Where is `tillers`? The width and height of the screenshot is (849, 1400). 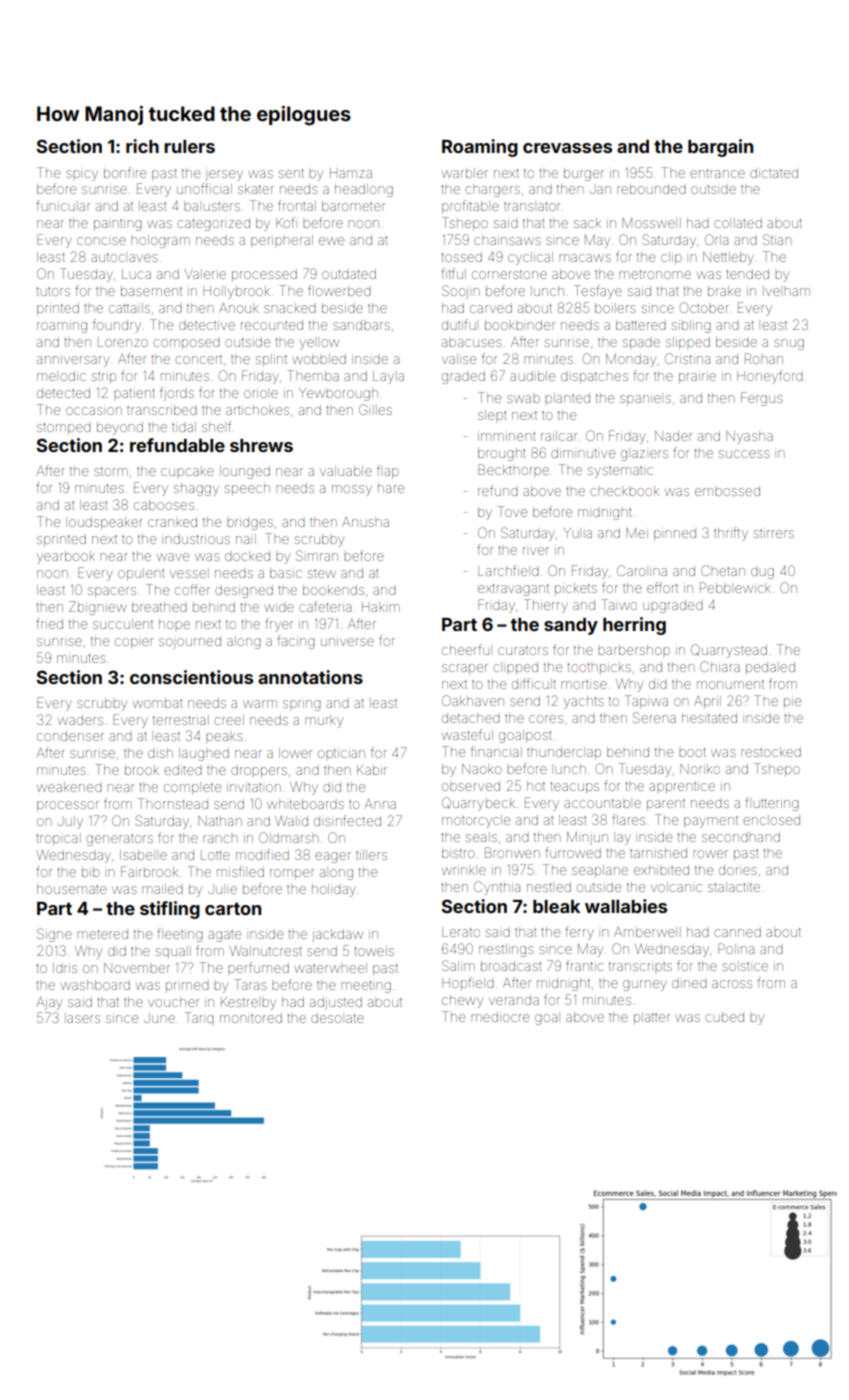
tillers is located at coordinates (371, 855).
